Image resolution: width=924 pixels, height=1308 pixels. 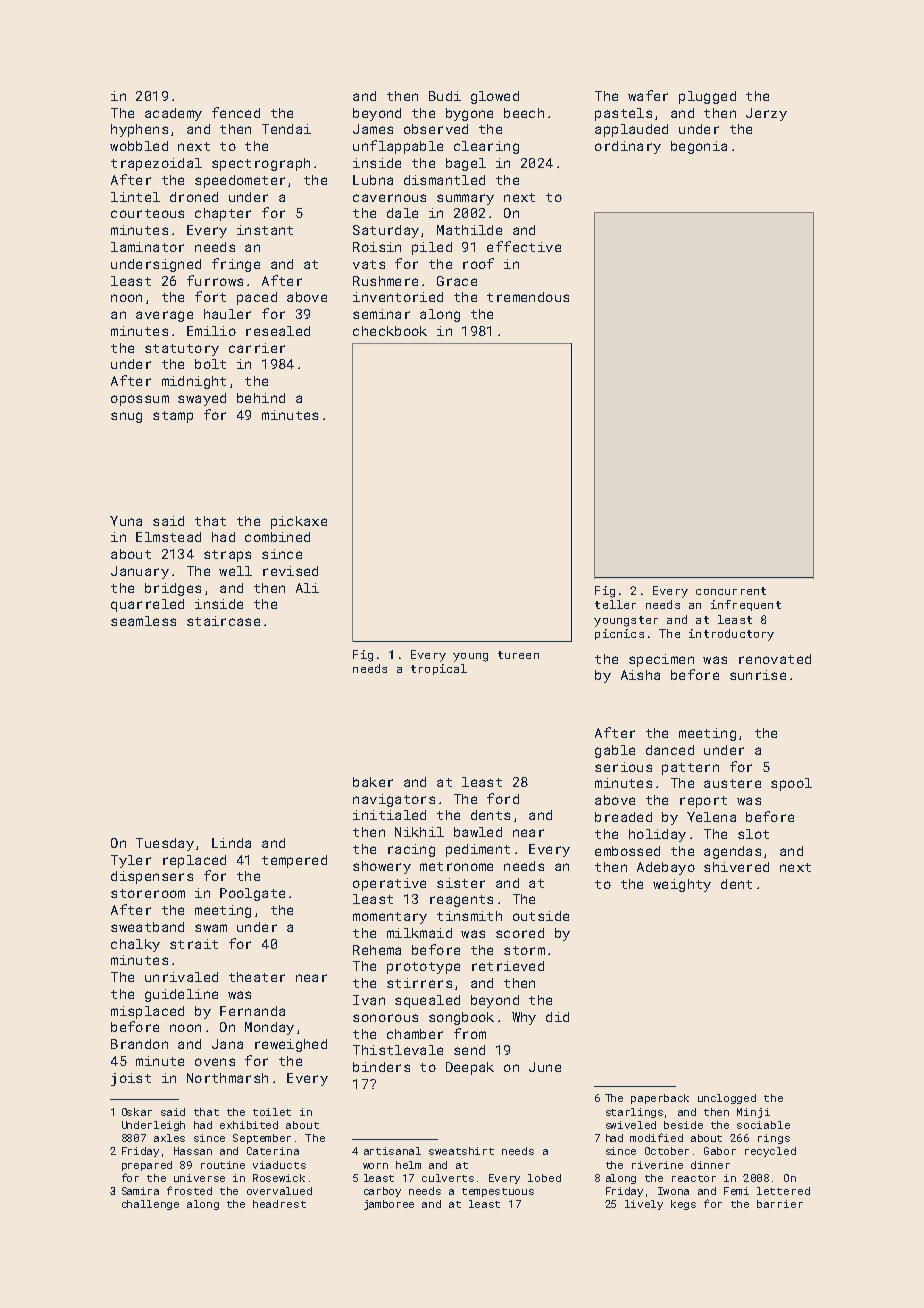 What do you see at coordinates (137, 1112) in the document?
I see `Oskar` at bounding box center [137, 1112].
